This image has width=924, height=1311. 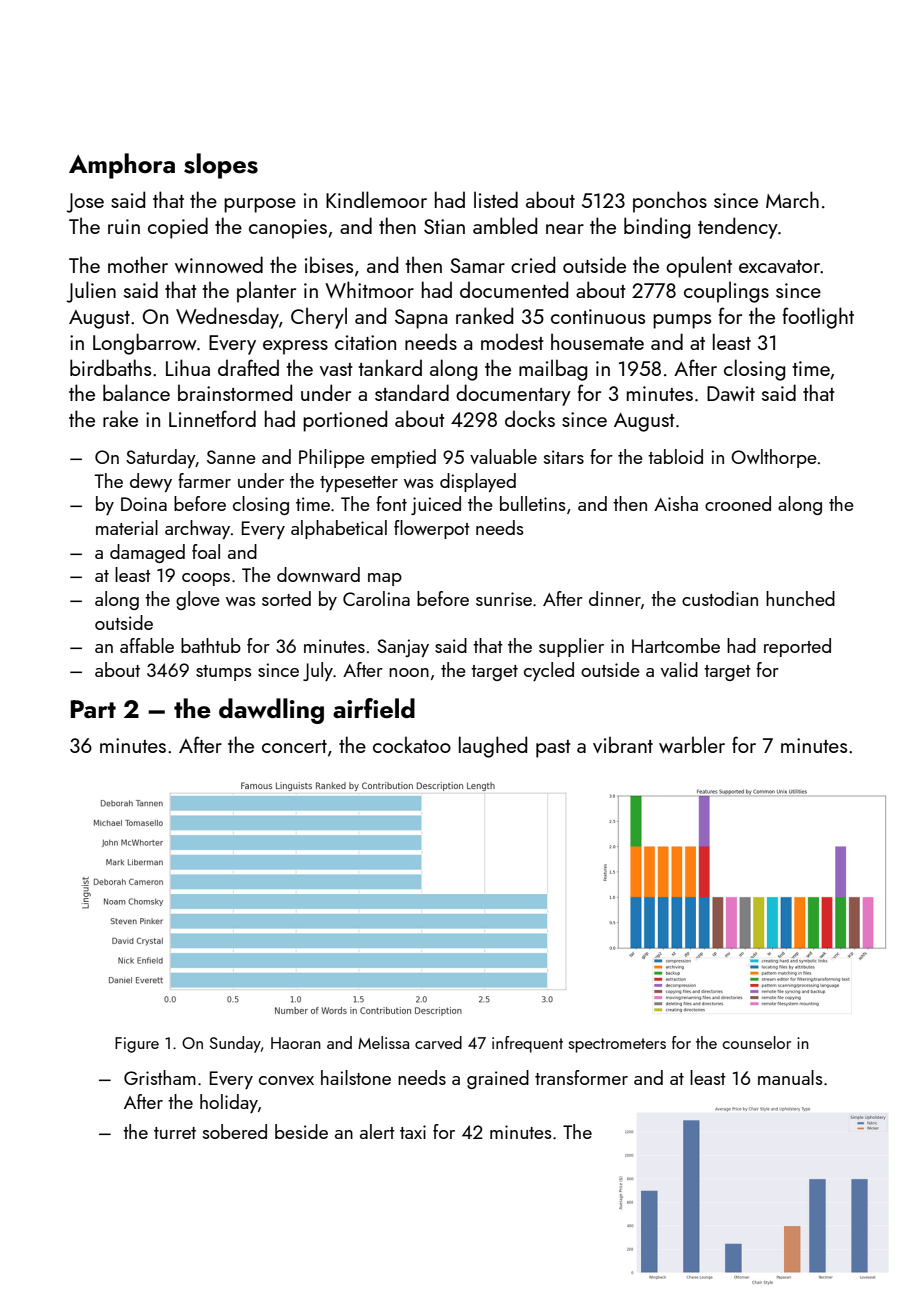 I want to click on emptied, so click(x=403, y=458).
